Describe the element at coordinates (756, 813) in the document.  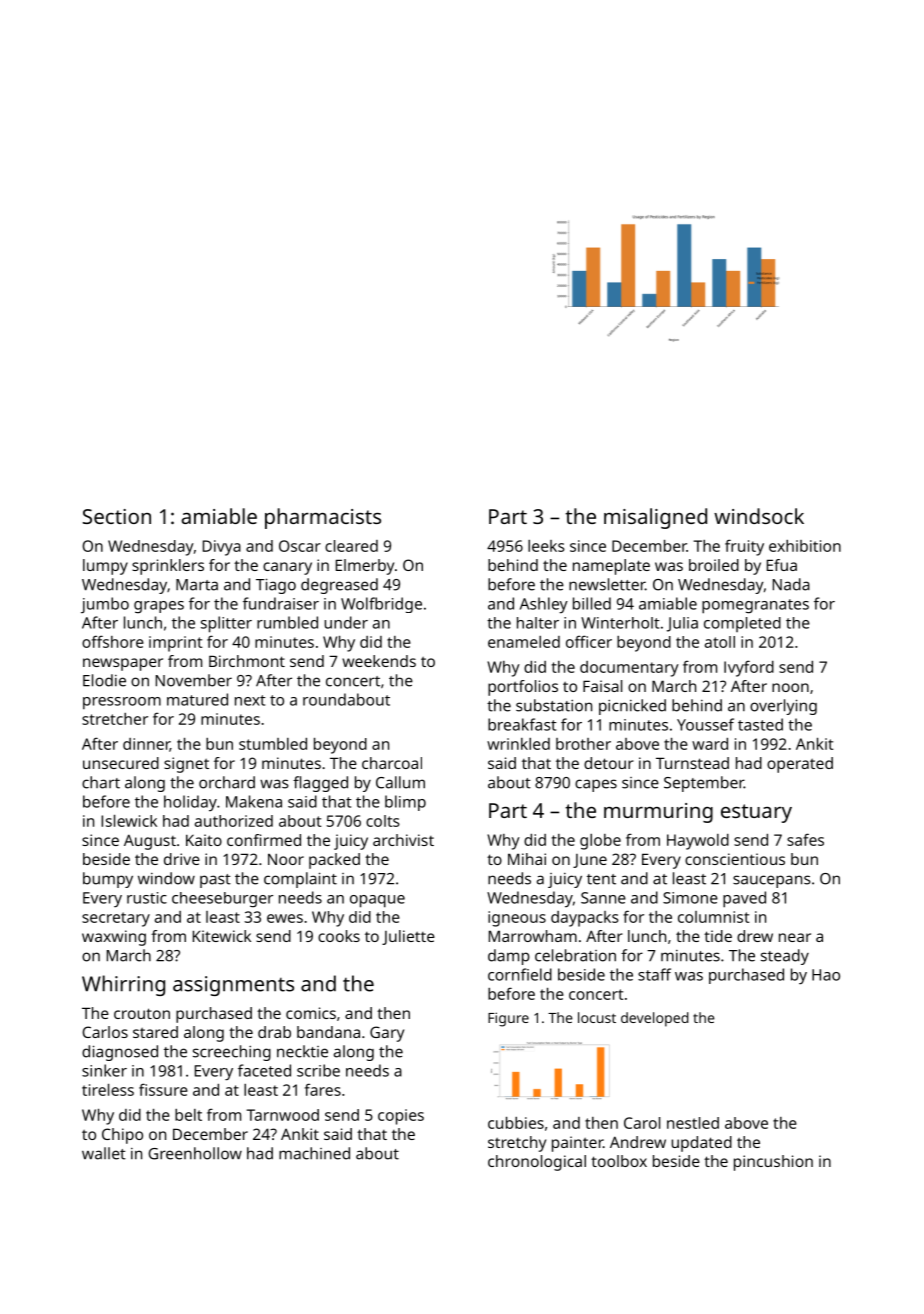
I see `estuary` at that location.
